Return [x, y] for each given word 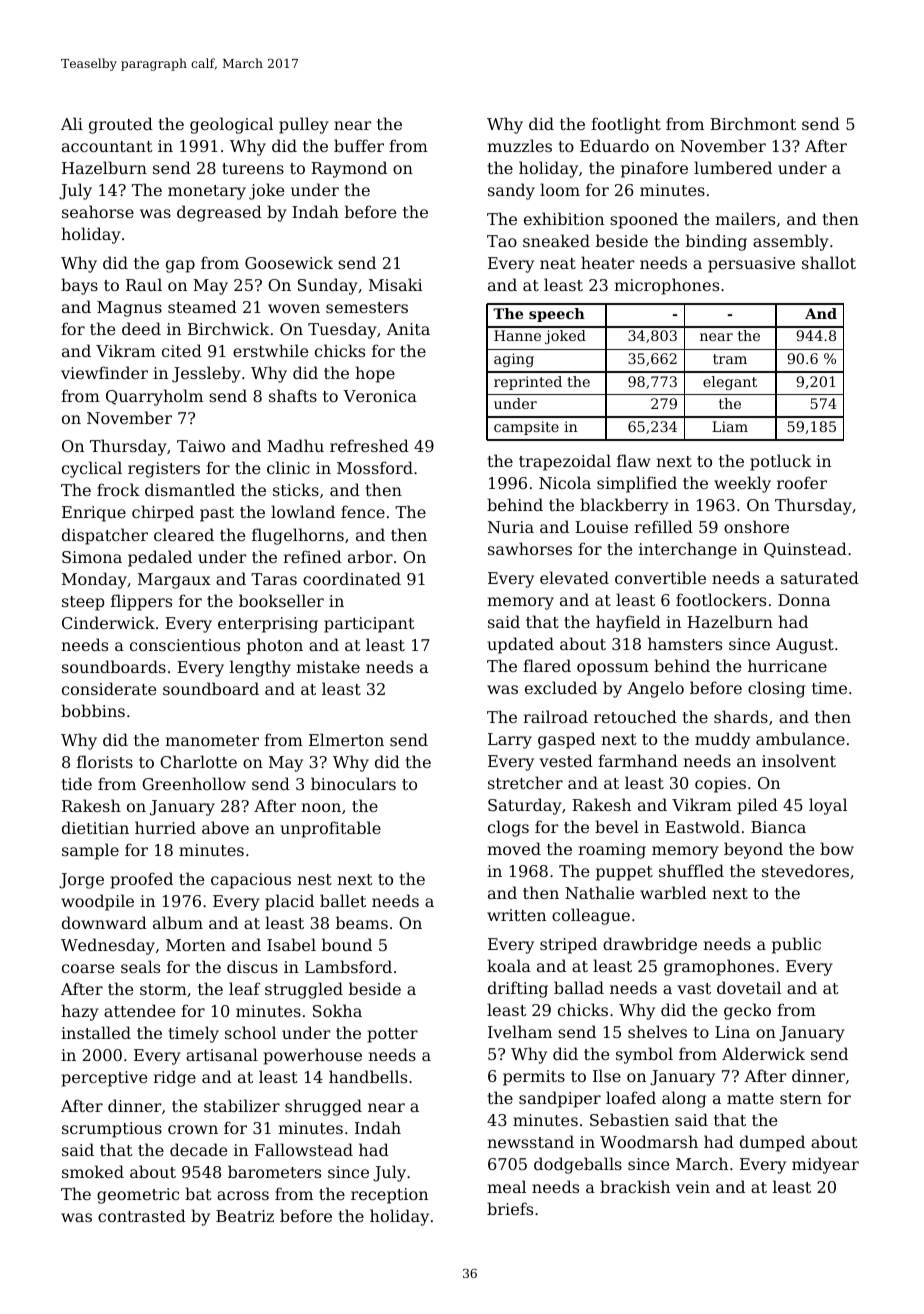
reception [389, 1196]
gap [180, 266]
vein [693, 1187]
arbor [370, 556]
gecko [747, 1011]
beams [362, 922]
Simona [92, 557]
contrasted [142, 1215]
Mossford [375, 467]
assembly [791, 242]
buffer [359, 145]
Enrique [94, 514]
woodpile [97, 902]
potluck [780, 462]
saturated [820, 577]
